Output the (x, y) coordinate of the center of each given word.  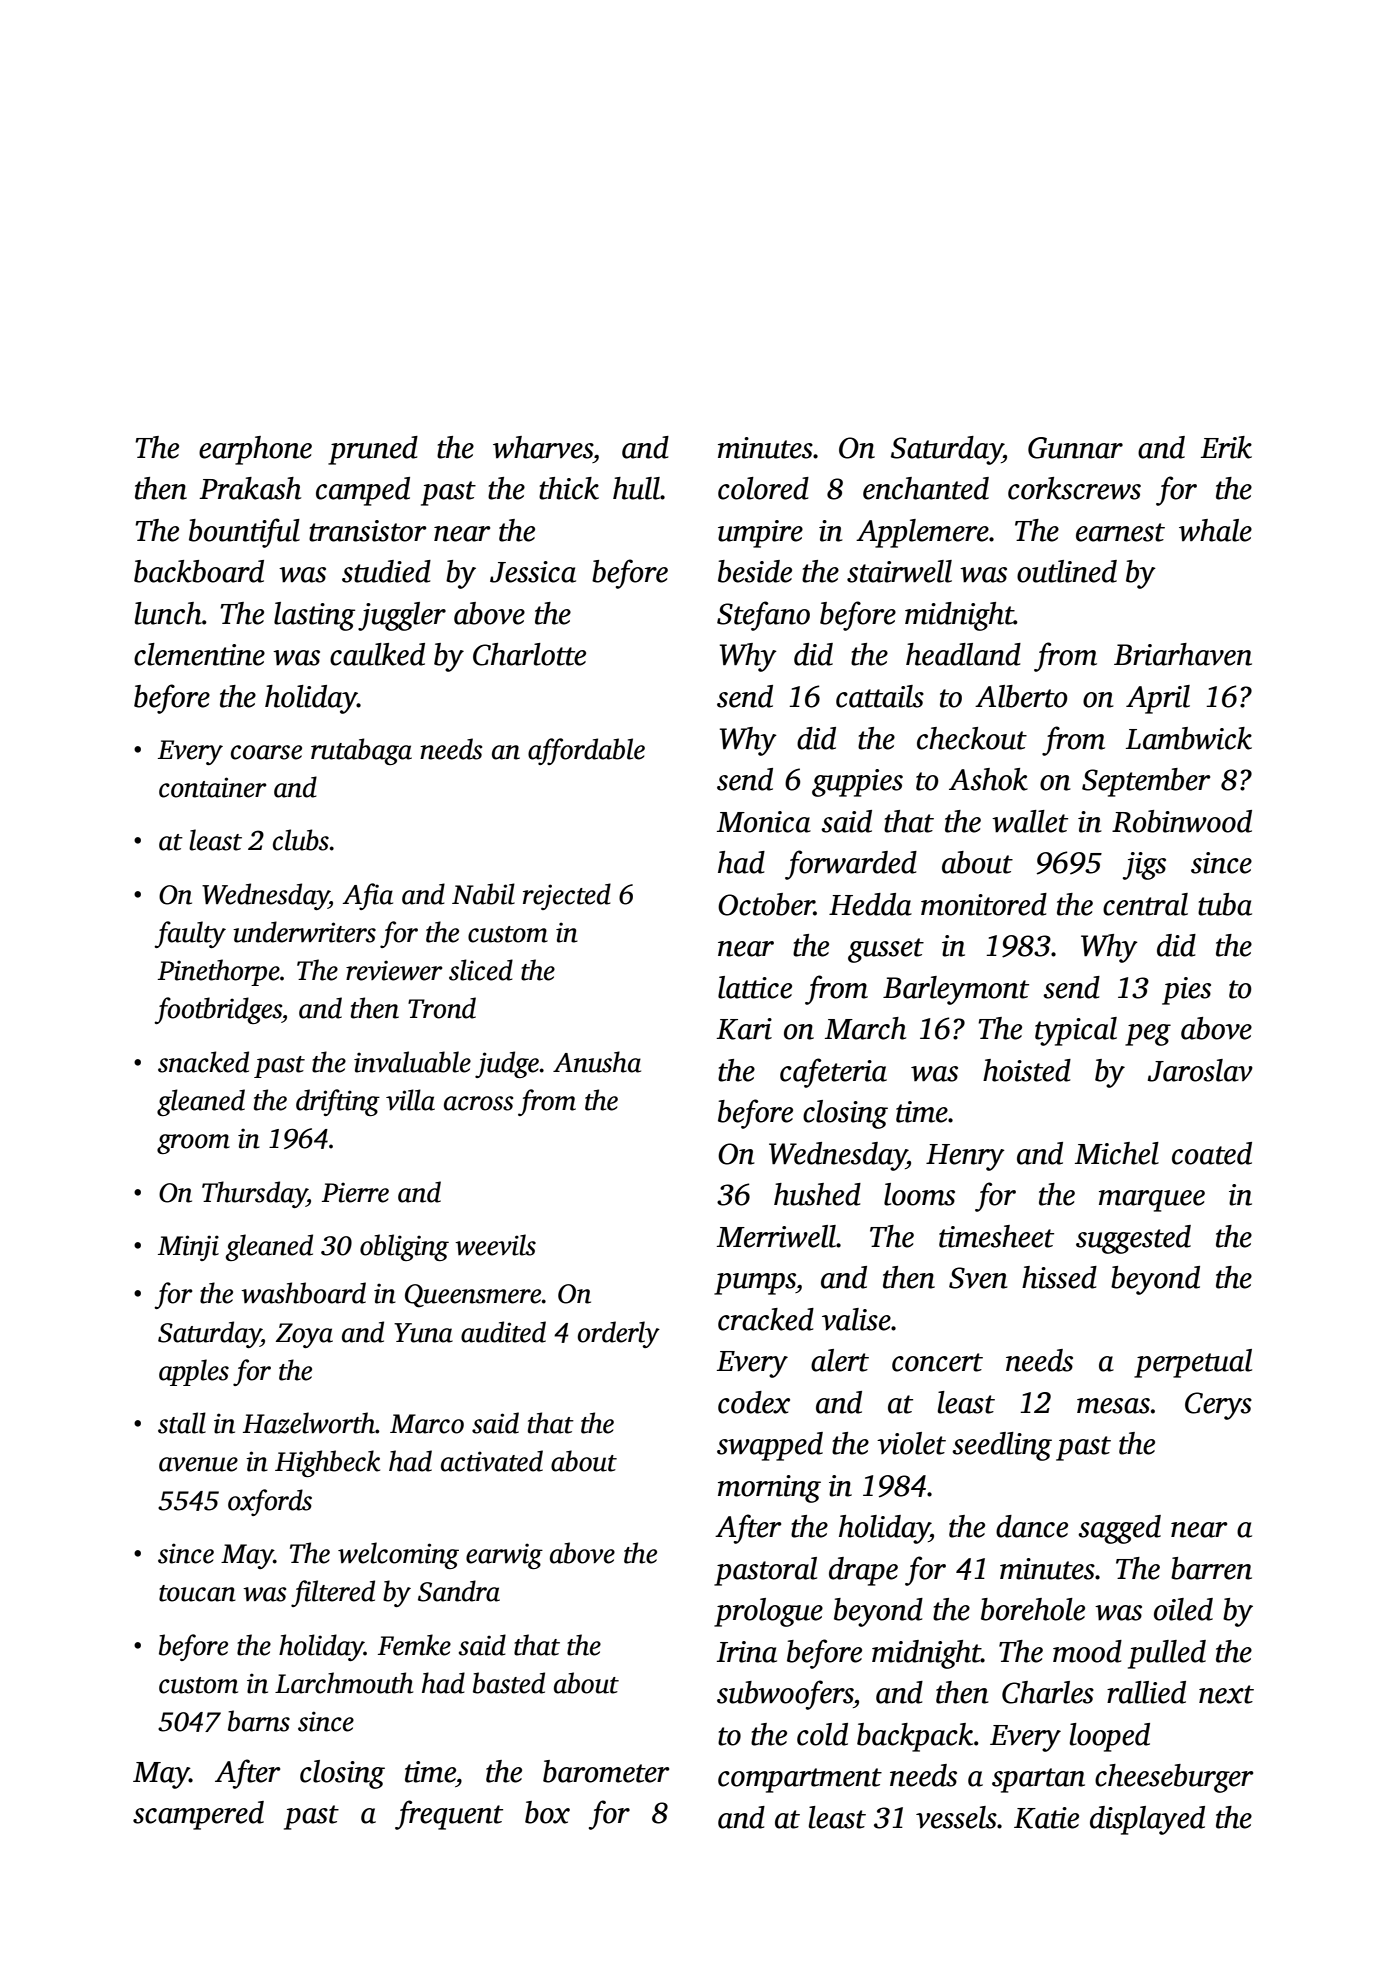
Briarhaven (1183, 654)
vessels (956, 1817)
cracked (766, 1319)
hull (636, 488)
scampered (198, 1815)
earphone (255, 450)
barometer (606, 1771)
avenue (198, 1464)
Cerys (1218, 1406)
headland (963, 654)
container (213, 787)
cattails (880, 696)
